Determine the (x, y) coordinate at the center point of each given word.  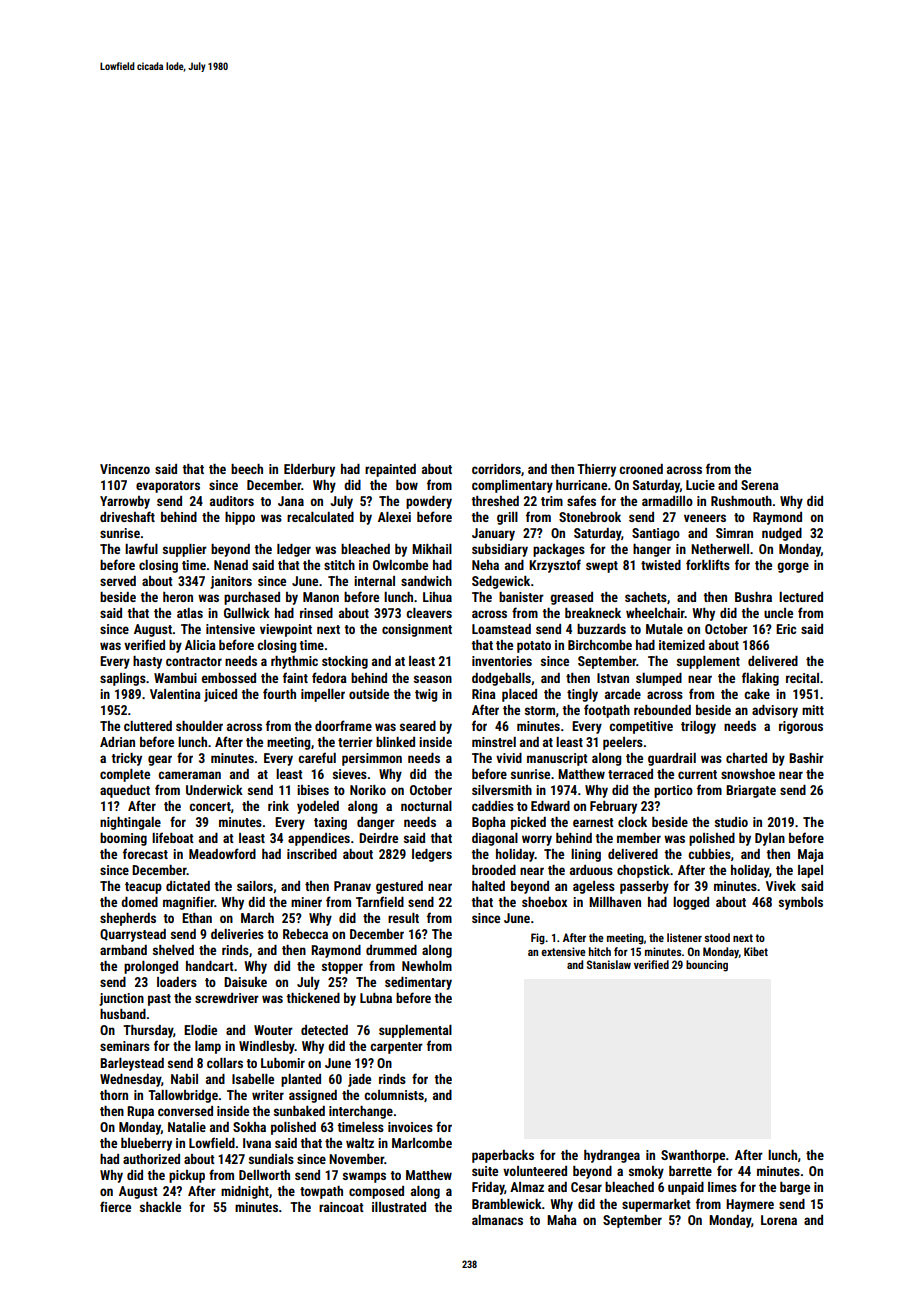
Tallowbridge (183, 1096)
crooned (641, 469)
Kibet (756, 951)
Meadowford (222, 853)
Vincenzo (125, 469)
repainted (390, 470)
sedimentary (418, 983)
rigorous (801, 727)
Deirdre (378, 838)
